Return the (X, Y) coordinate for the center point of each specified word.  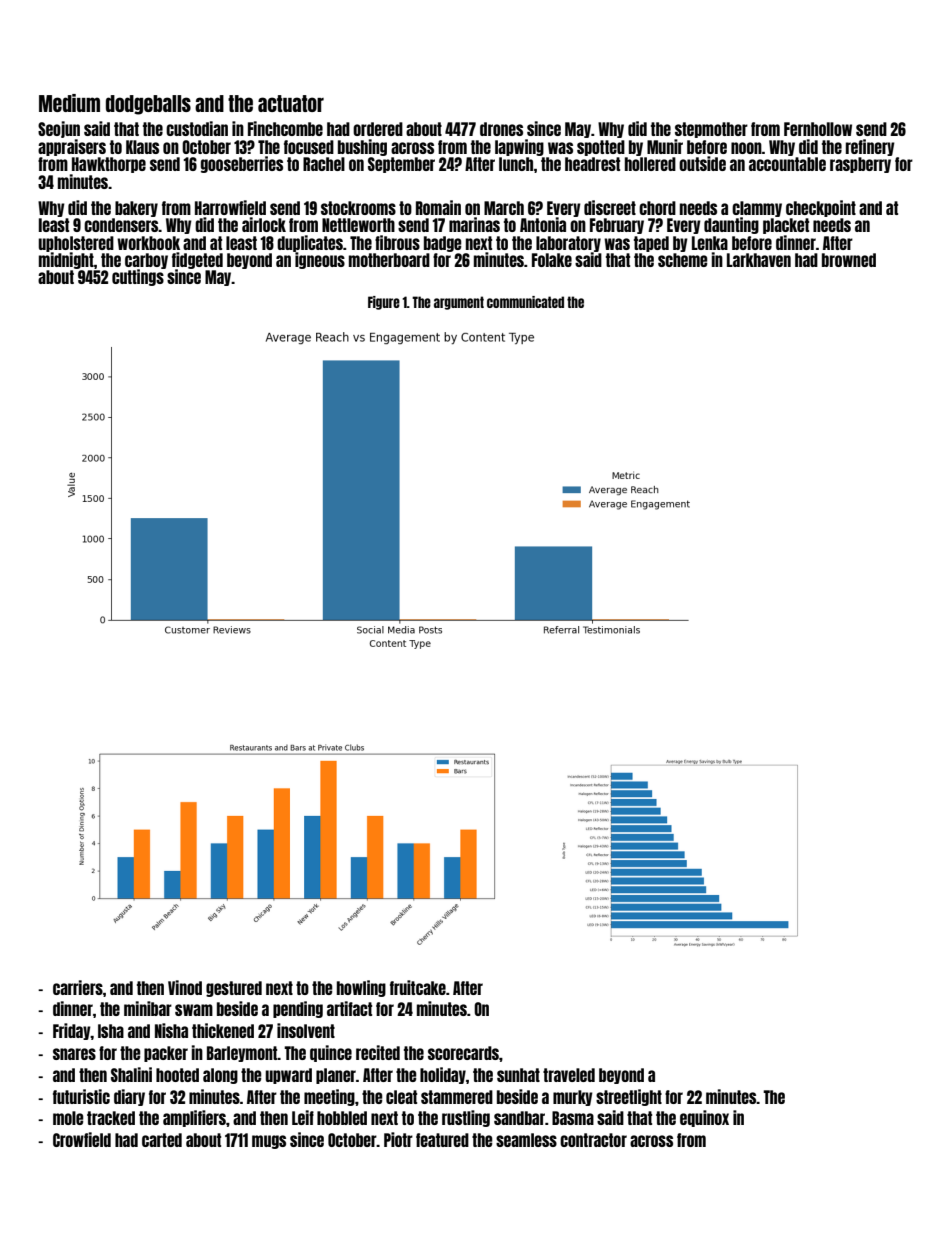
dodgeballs (148, 105)
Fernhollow (818, 129)
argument (459, 303)
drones (501, 129)
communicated (525, 302)
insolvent (306, 1030)
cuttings (138, 278)
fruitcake (418, 987)
